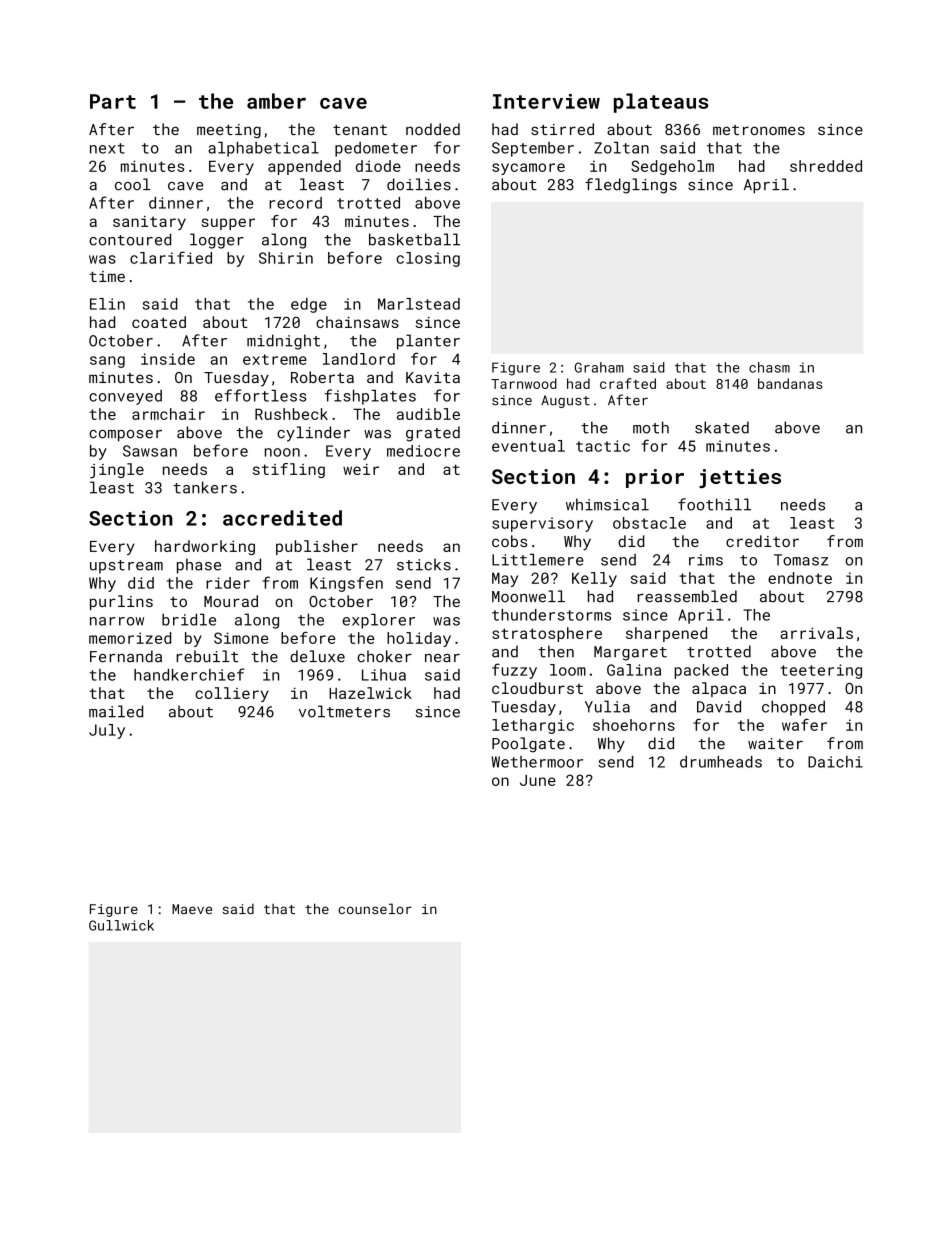 This screenshot has width=952, height=1233. Describe the element at coordinates (289, 470) in the screenshot. I see `stifling` at that location.
